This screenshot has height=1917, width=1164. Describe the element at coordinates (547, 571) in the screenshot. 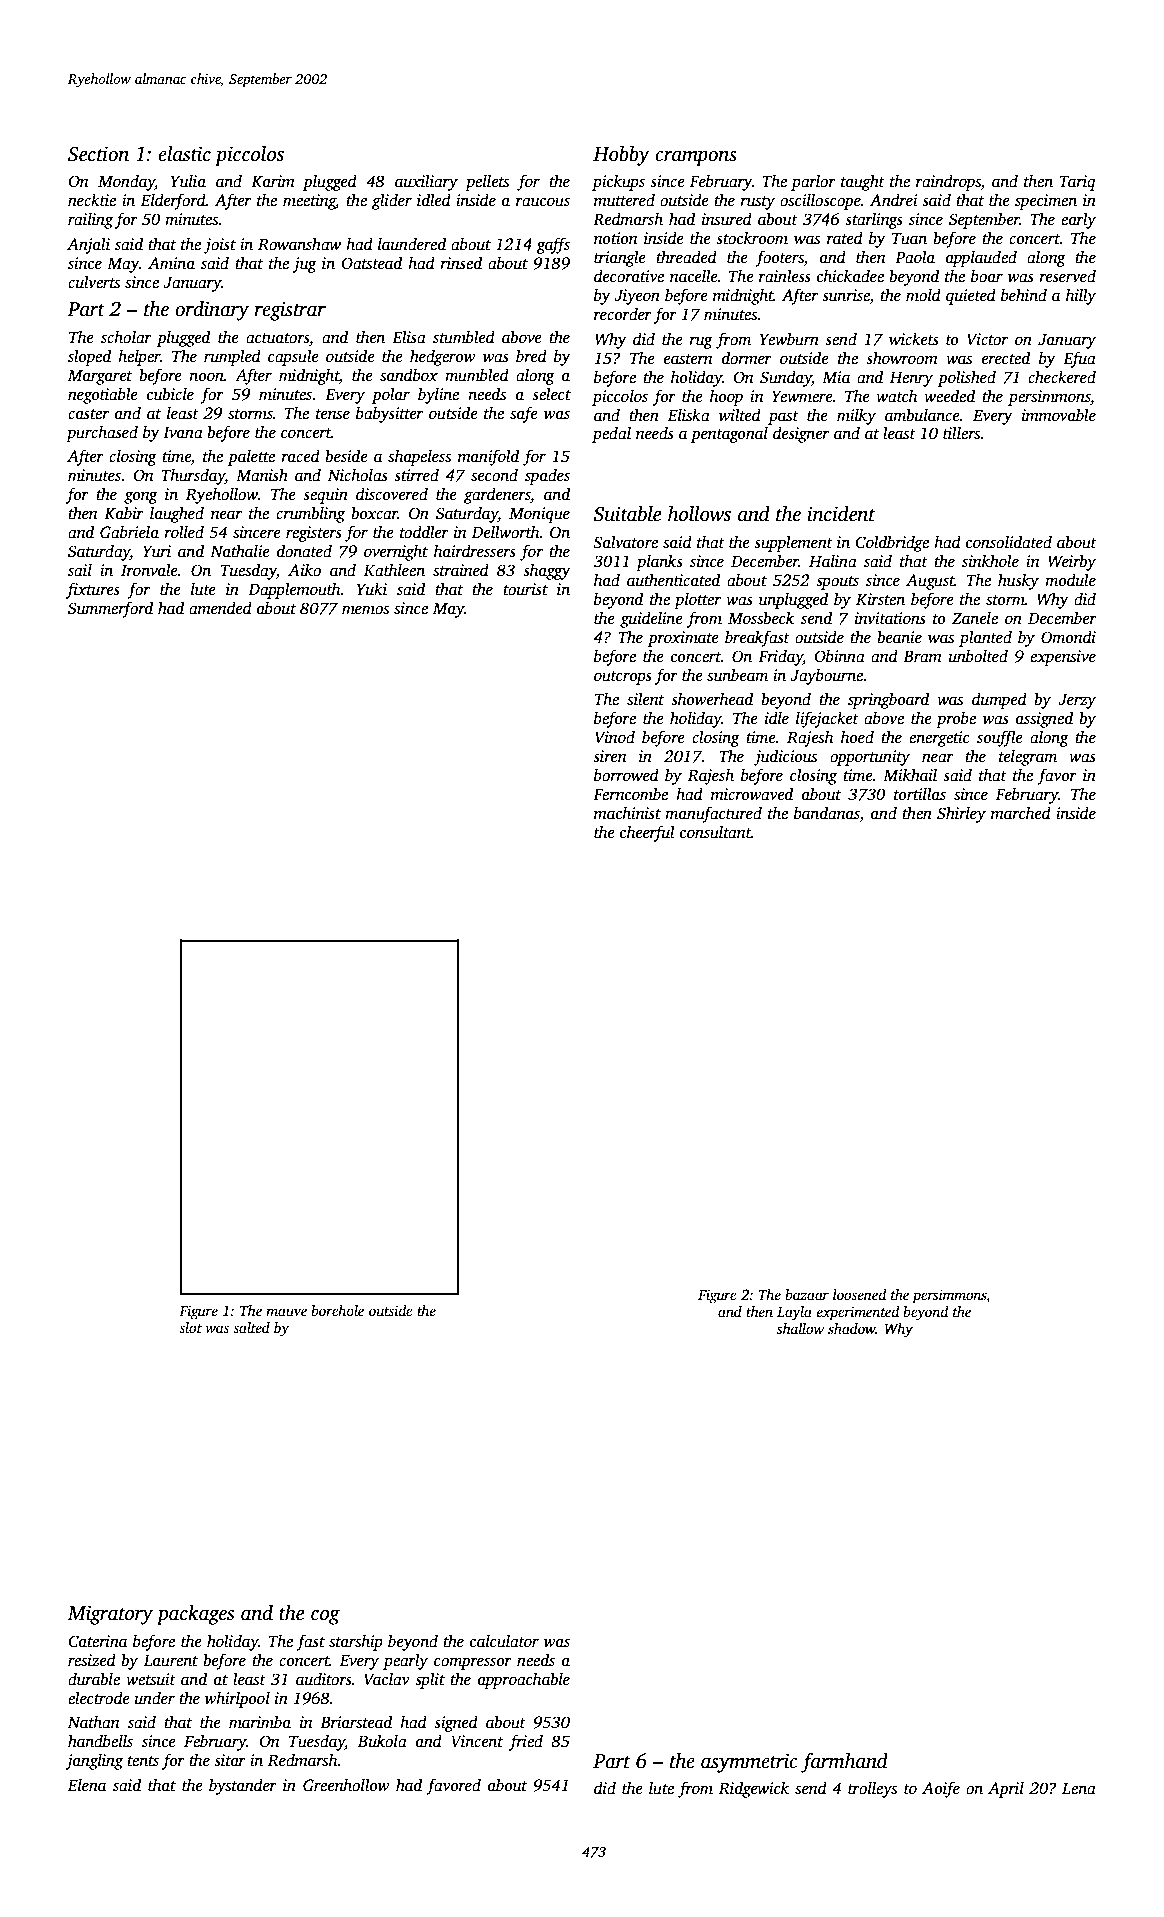

I see `shaggy` at that location.
